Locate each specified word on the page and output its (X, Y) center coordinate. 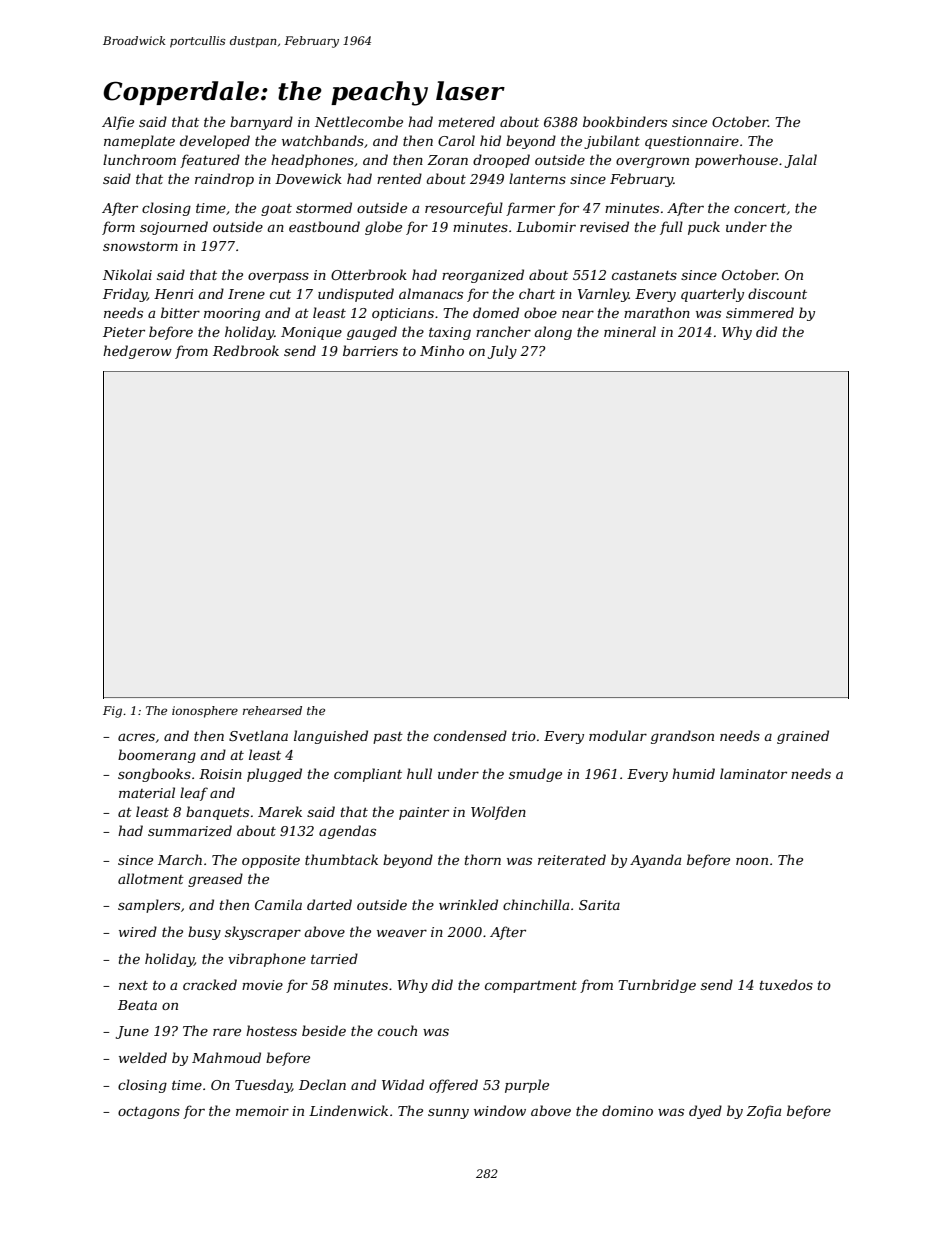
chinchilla (536, 904)
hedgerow (137, 352)
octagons (149, 1113)
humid (693, 773)
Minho (442, 350)
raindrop (224, 180)
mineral (630, 331)
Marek (280, 811)
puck (704, 228)
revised (604, 226)
